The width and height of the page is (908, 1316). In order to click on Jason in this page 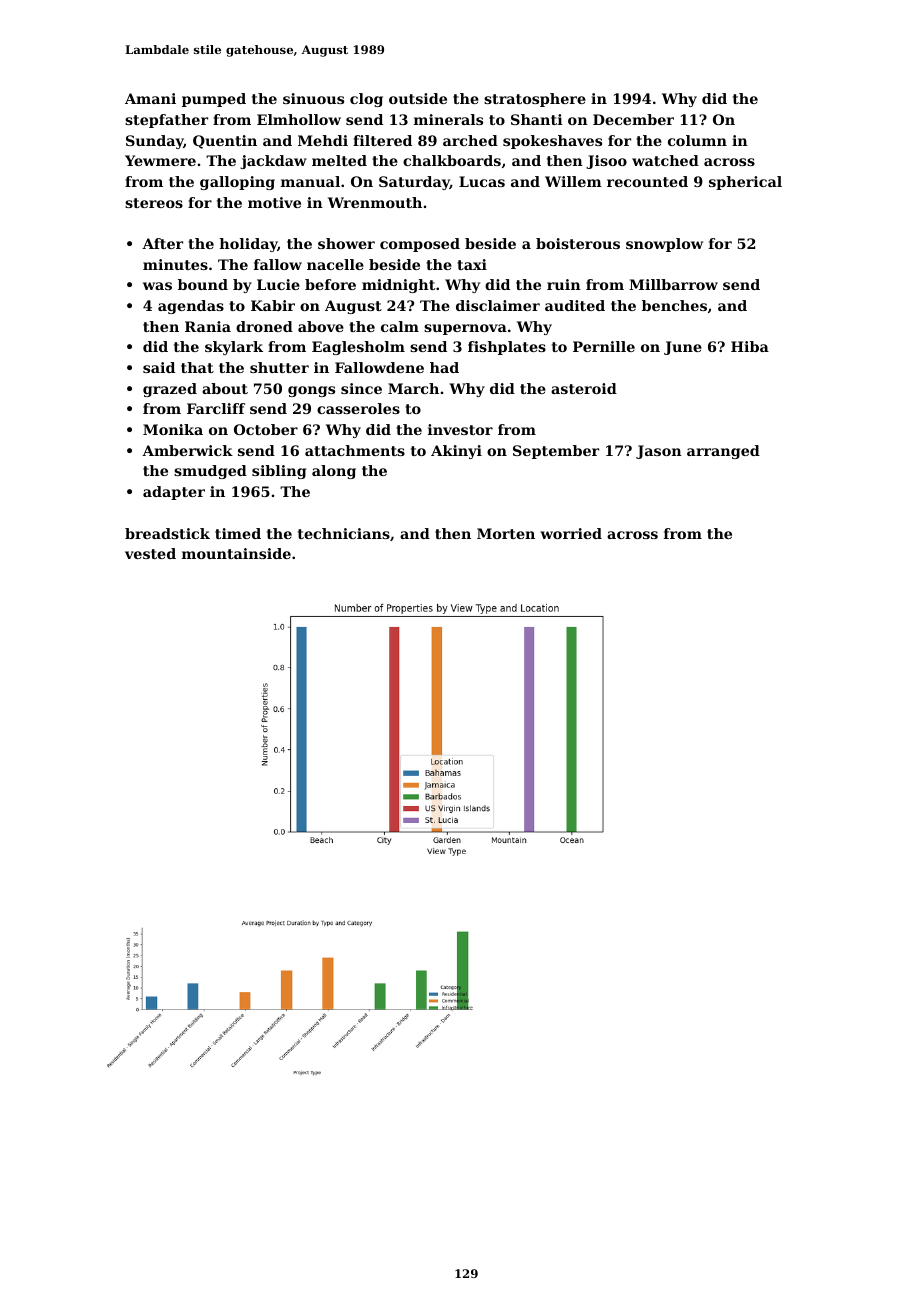, I will do `click(659, 452)`.
